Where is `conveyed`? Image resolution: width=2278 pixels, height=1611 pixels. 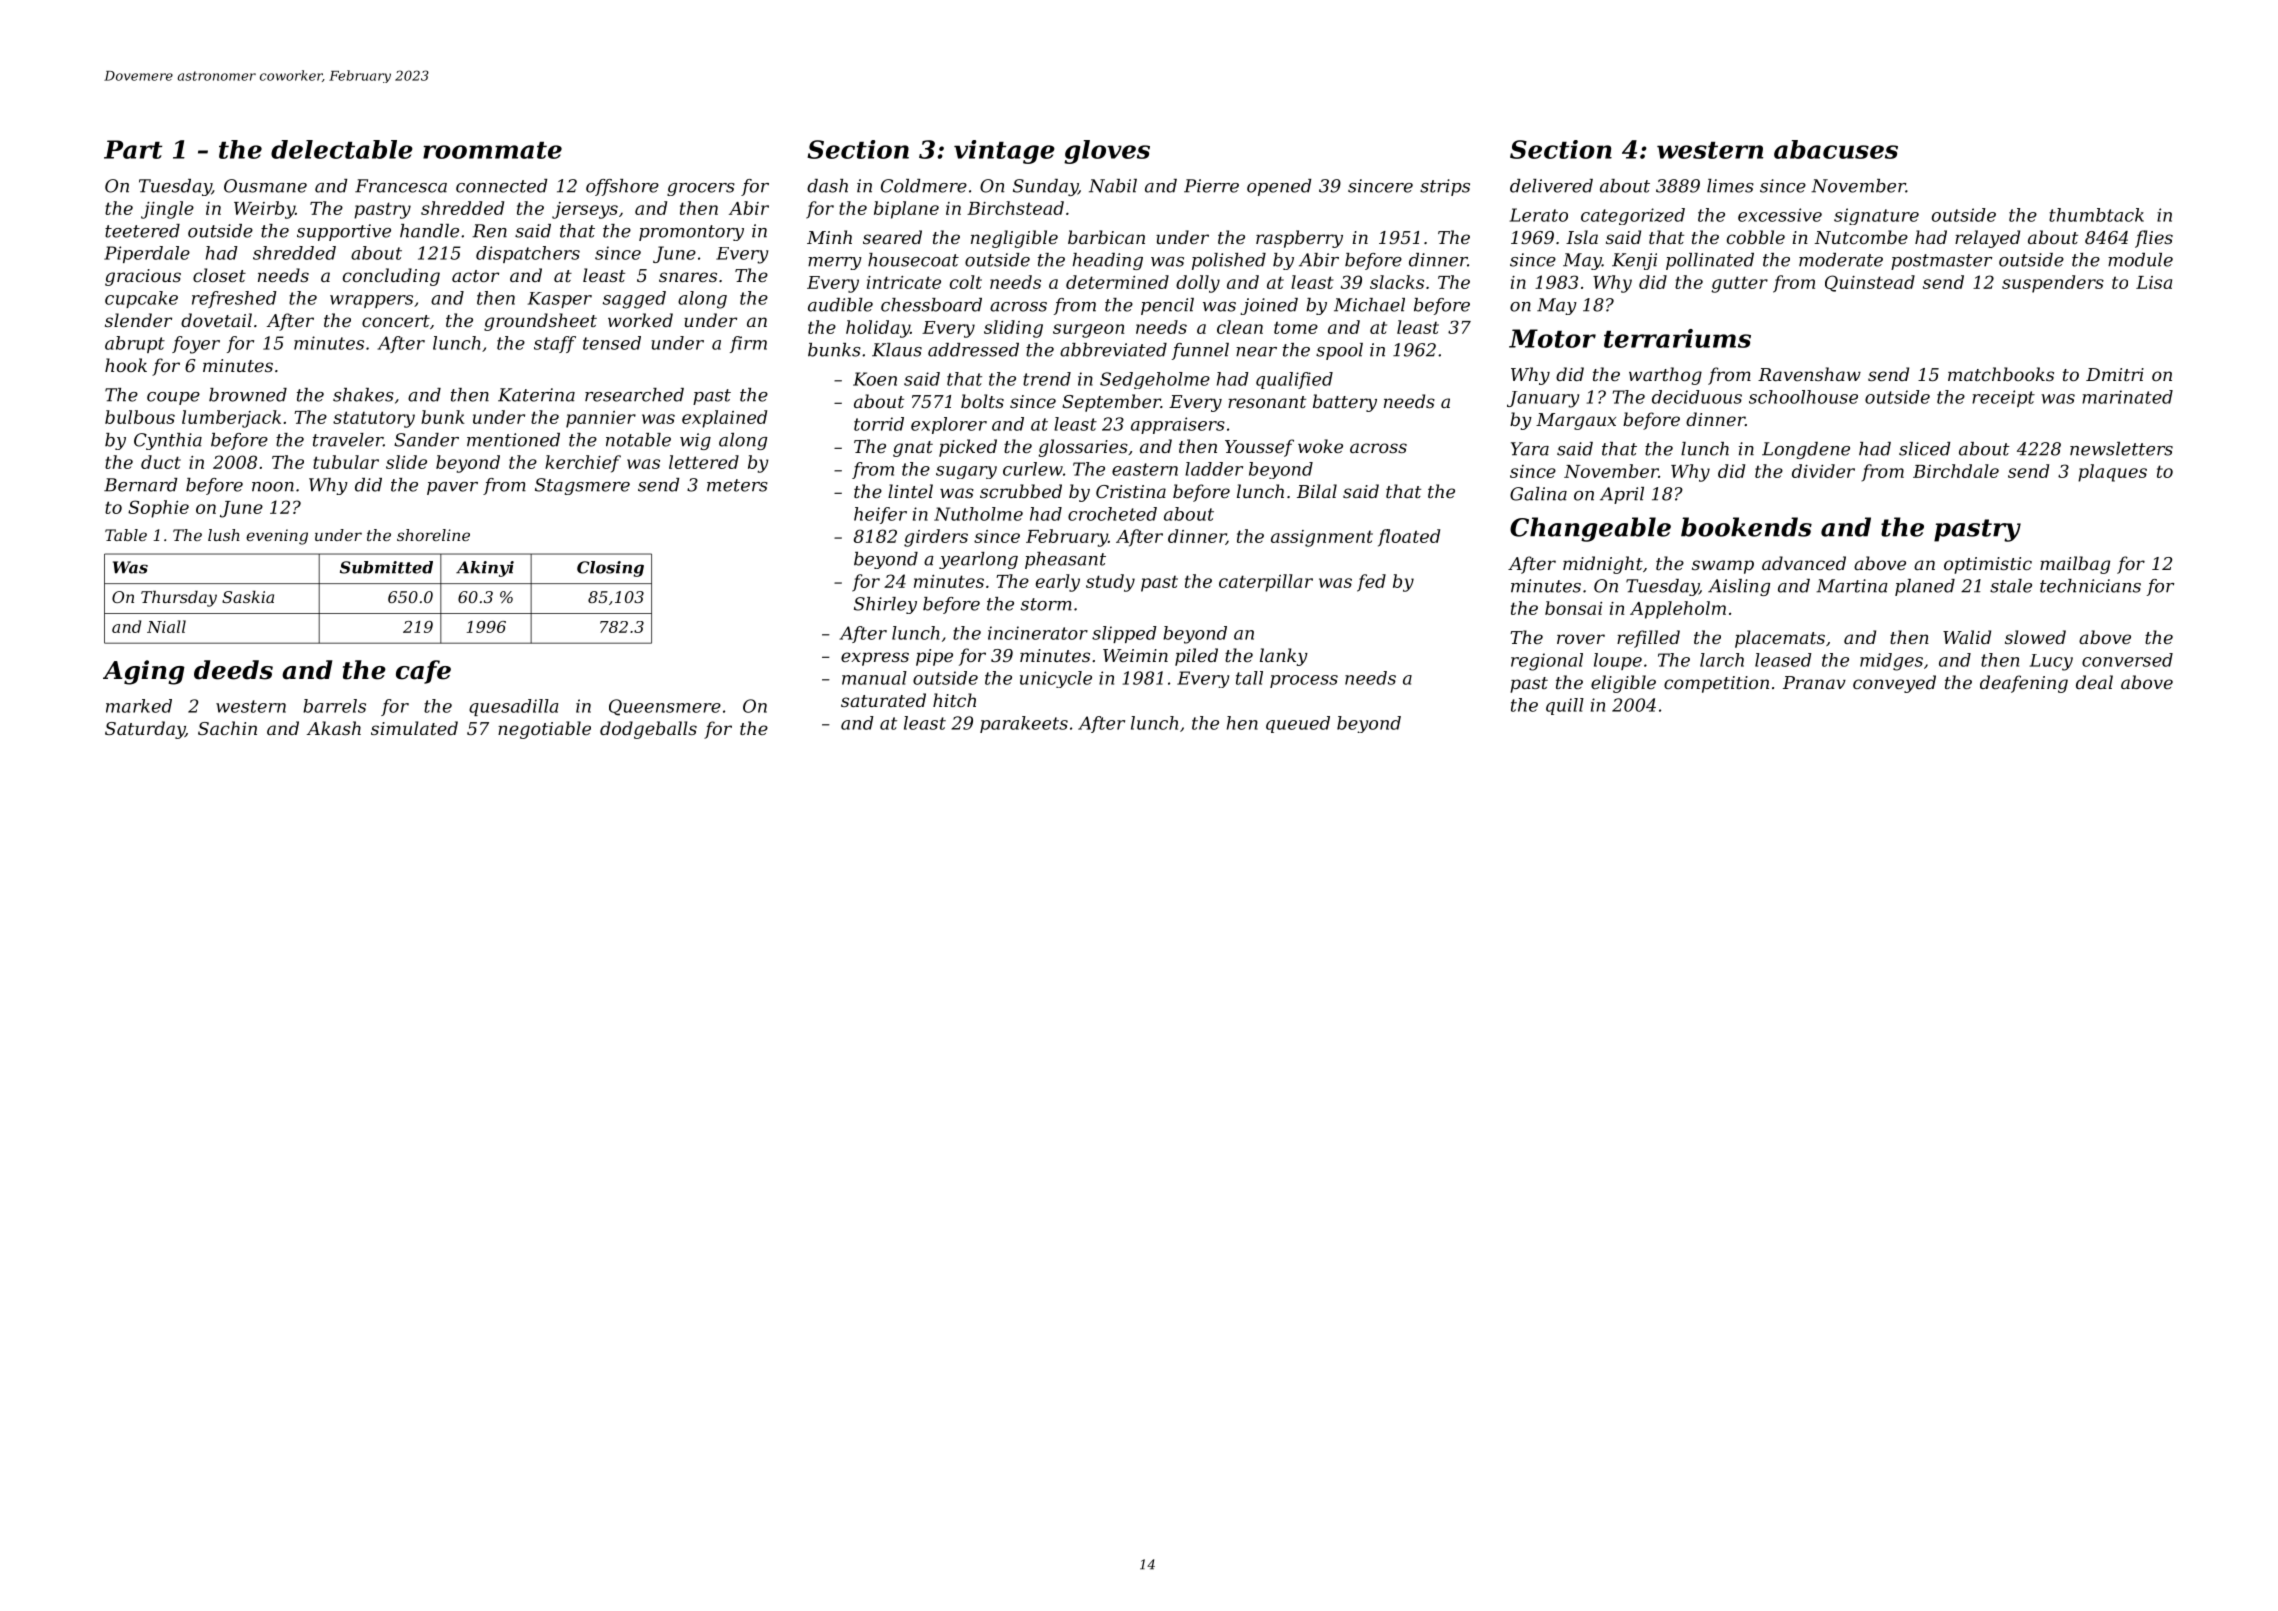 conveyed is located at coordinates (1894, 684).
